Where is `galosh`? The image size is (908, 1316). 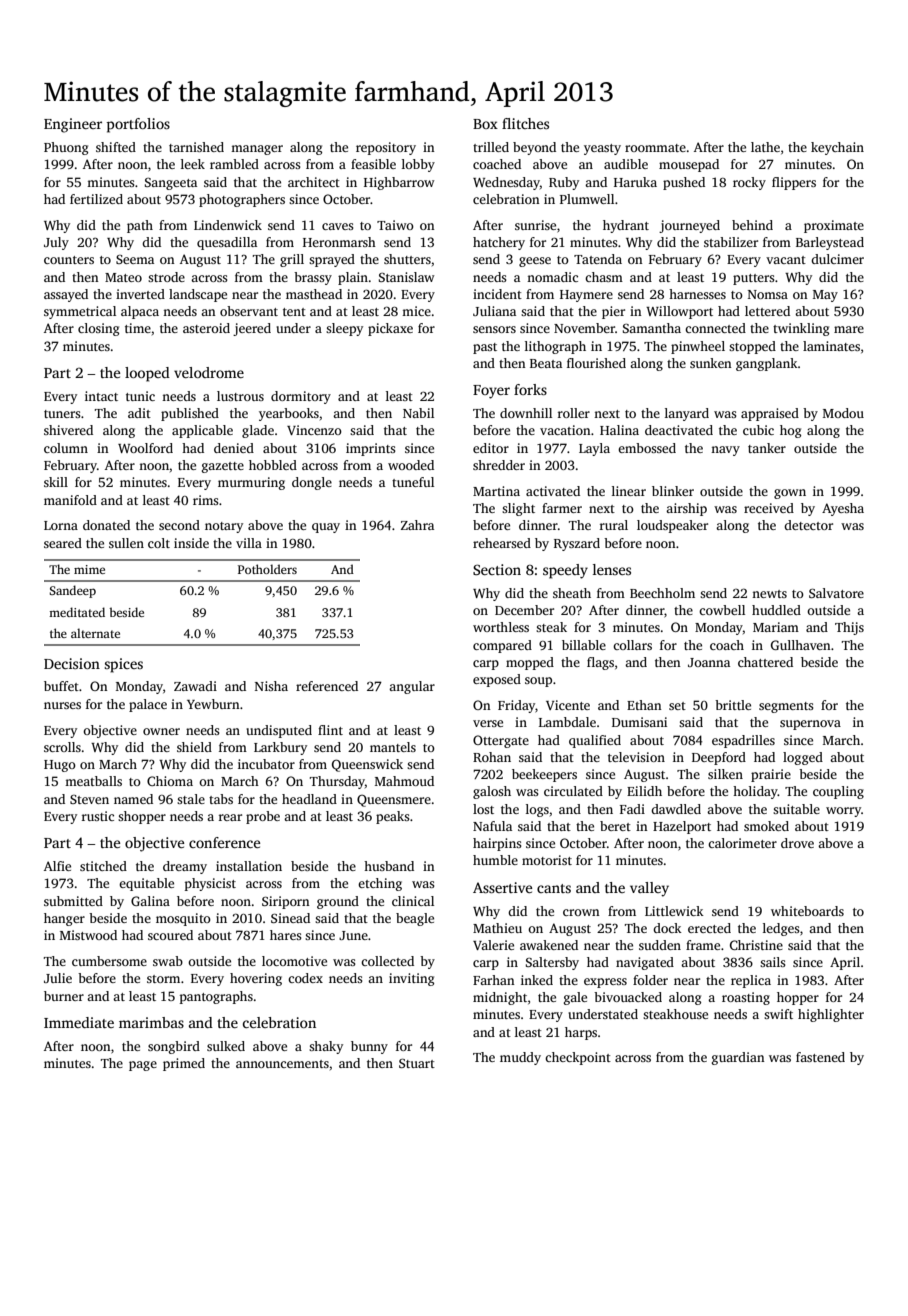
galosh is located at coordinates (492, 792).
